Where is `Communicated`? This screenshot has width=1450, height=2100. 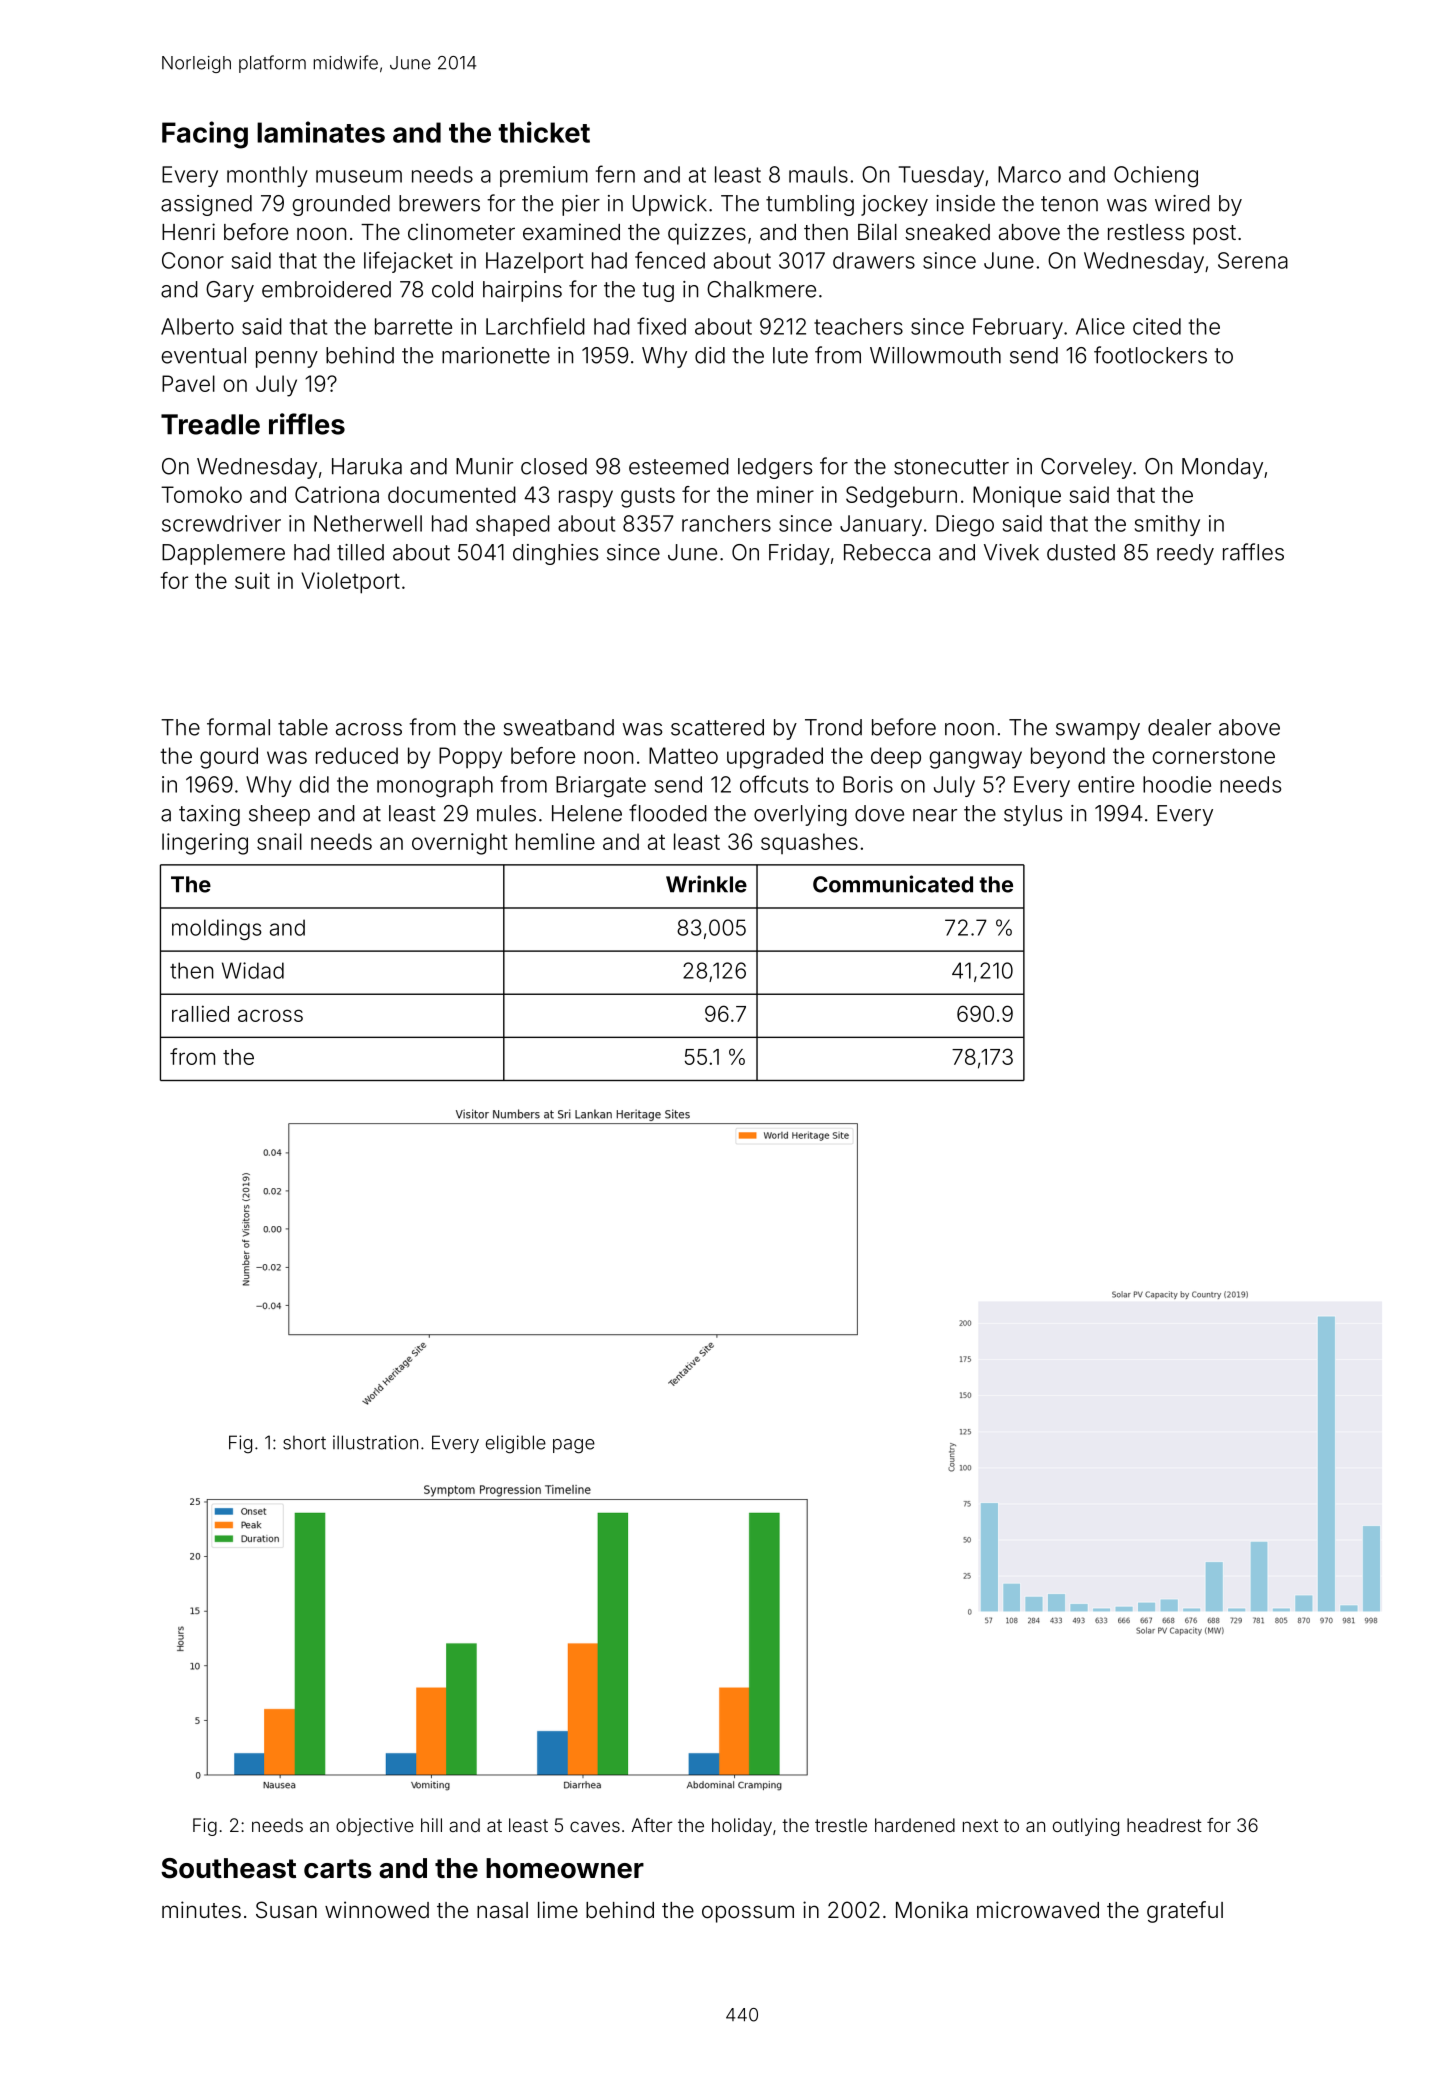
Communicated is located at coordinates (893, 884).
